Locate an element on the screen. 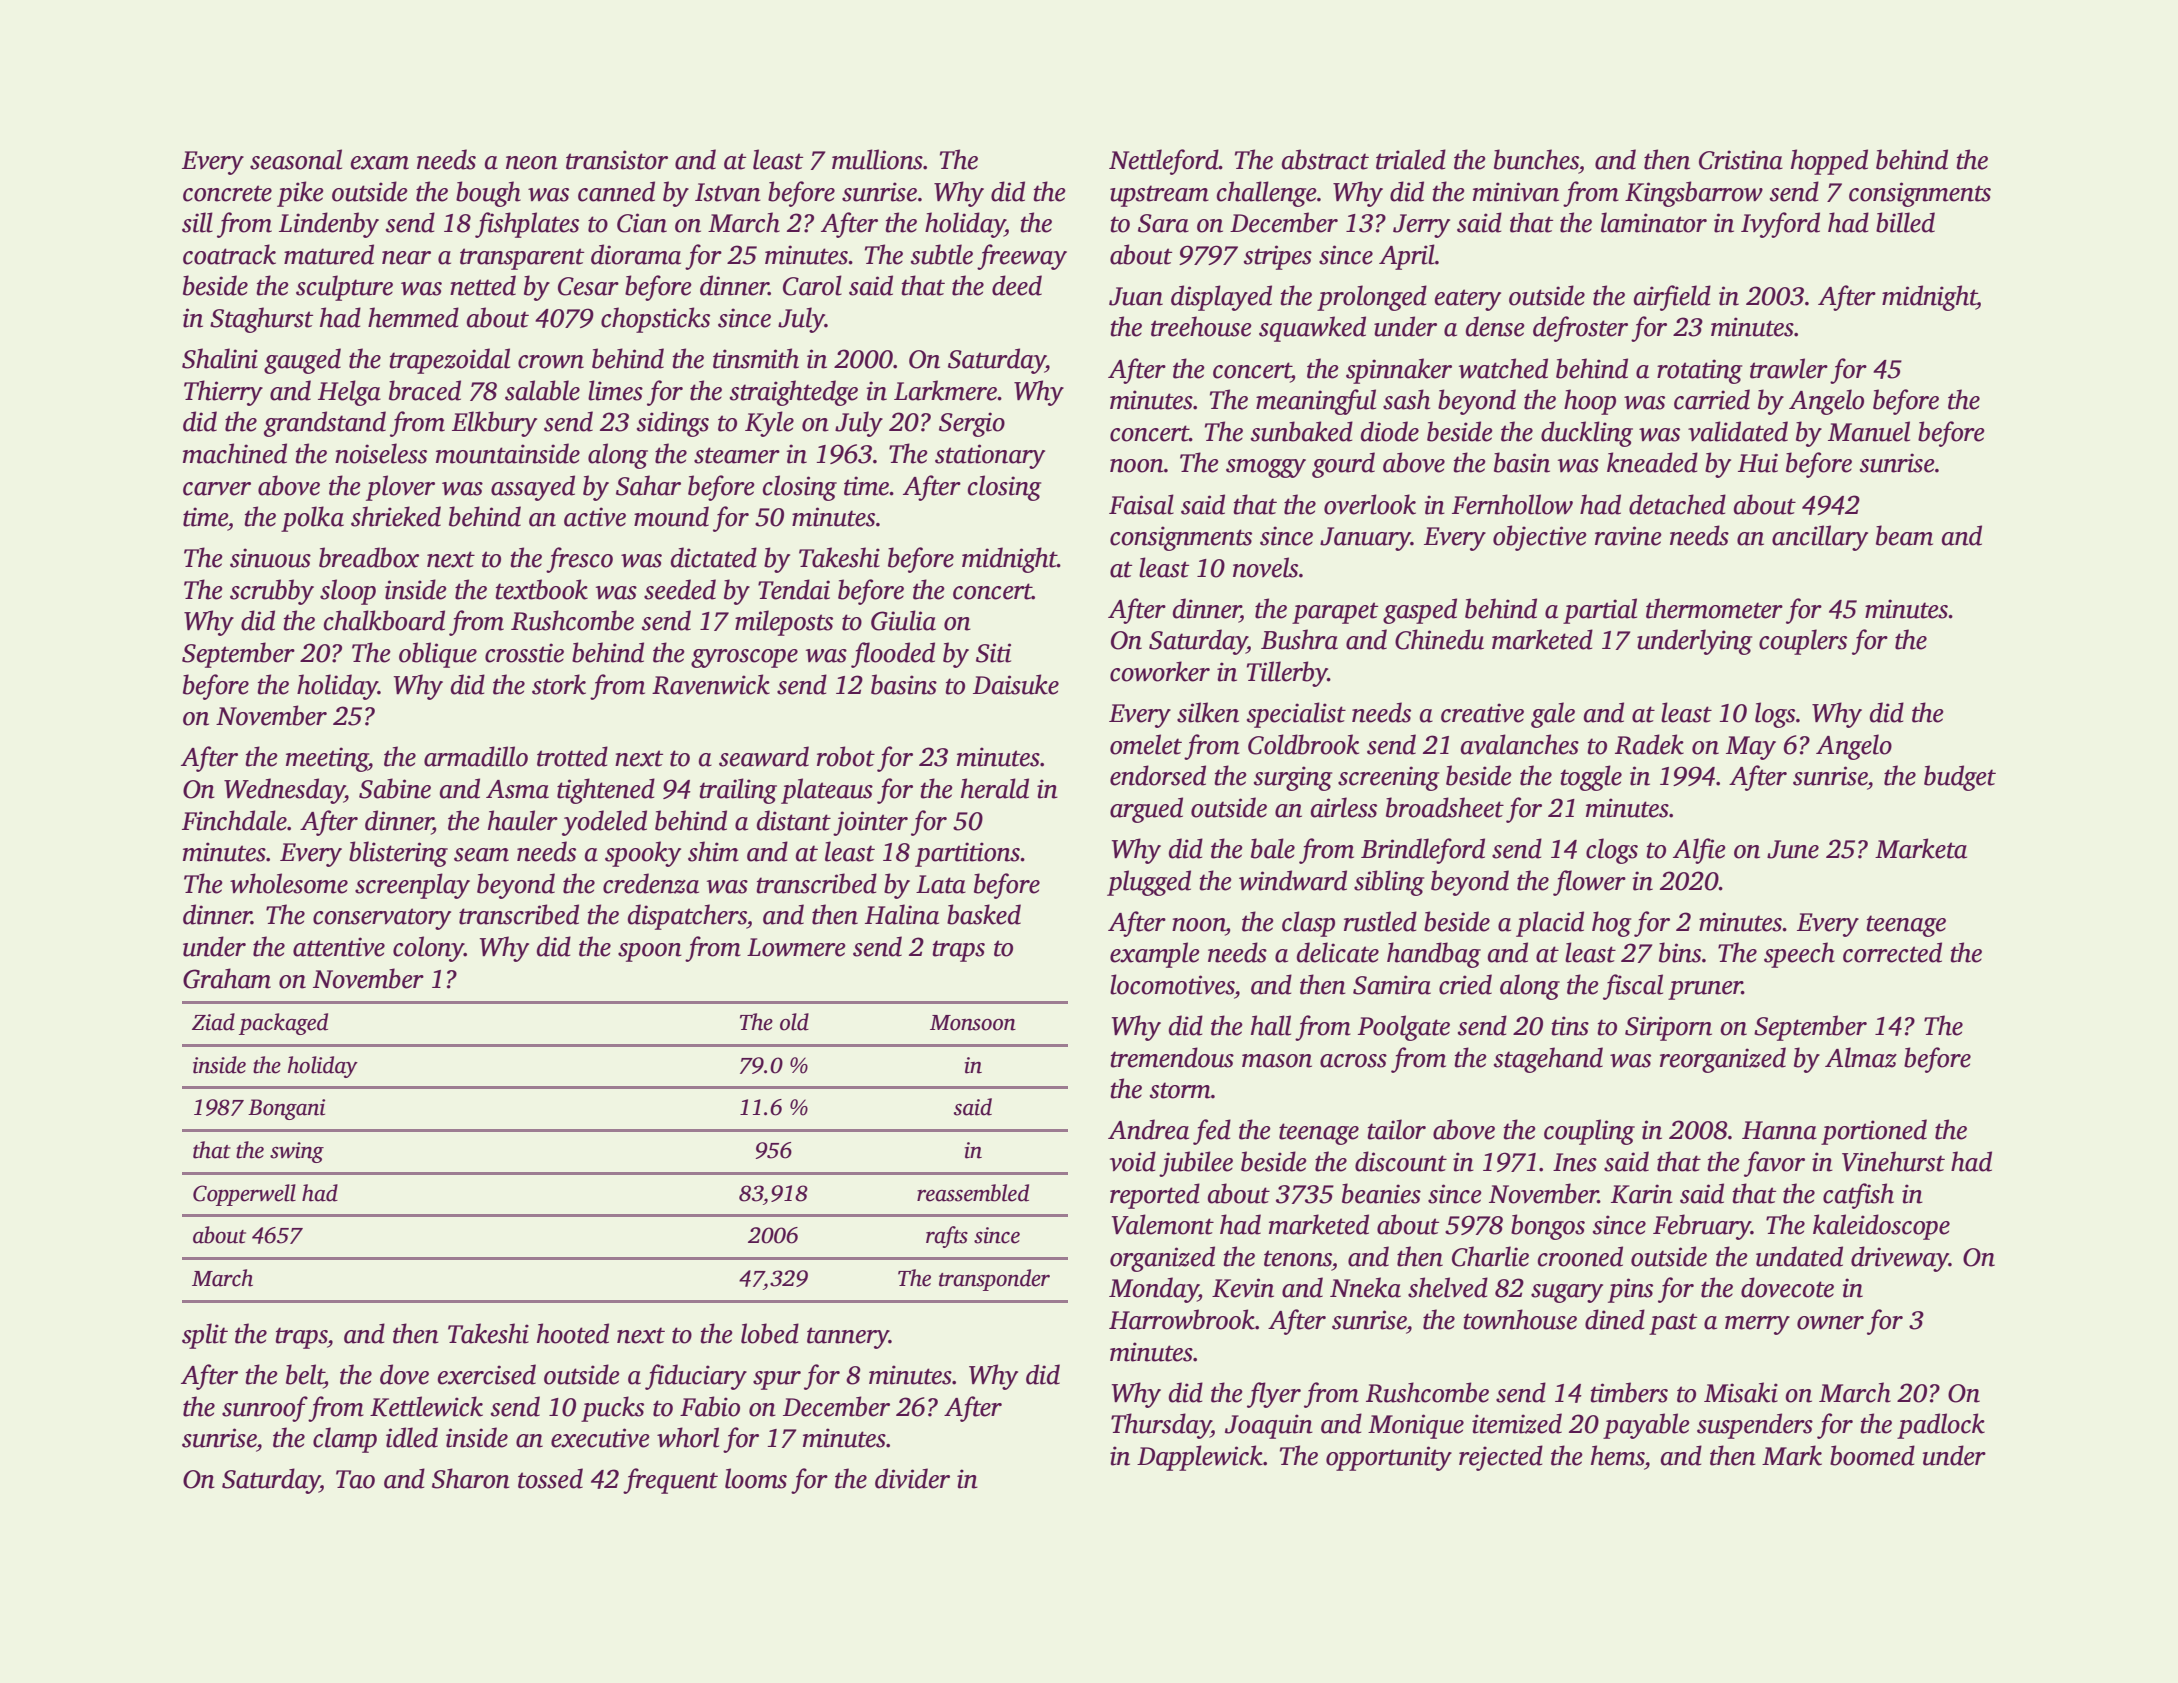 This screenshot has width=2178, height=1683. divider is located at coordinates (912, 1478).
